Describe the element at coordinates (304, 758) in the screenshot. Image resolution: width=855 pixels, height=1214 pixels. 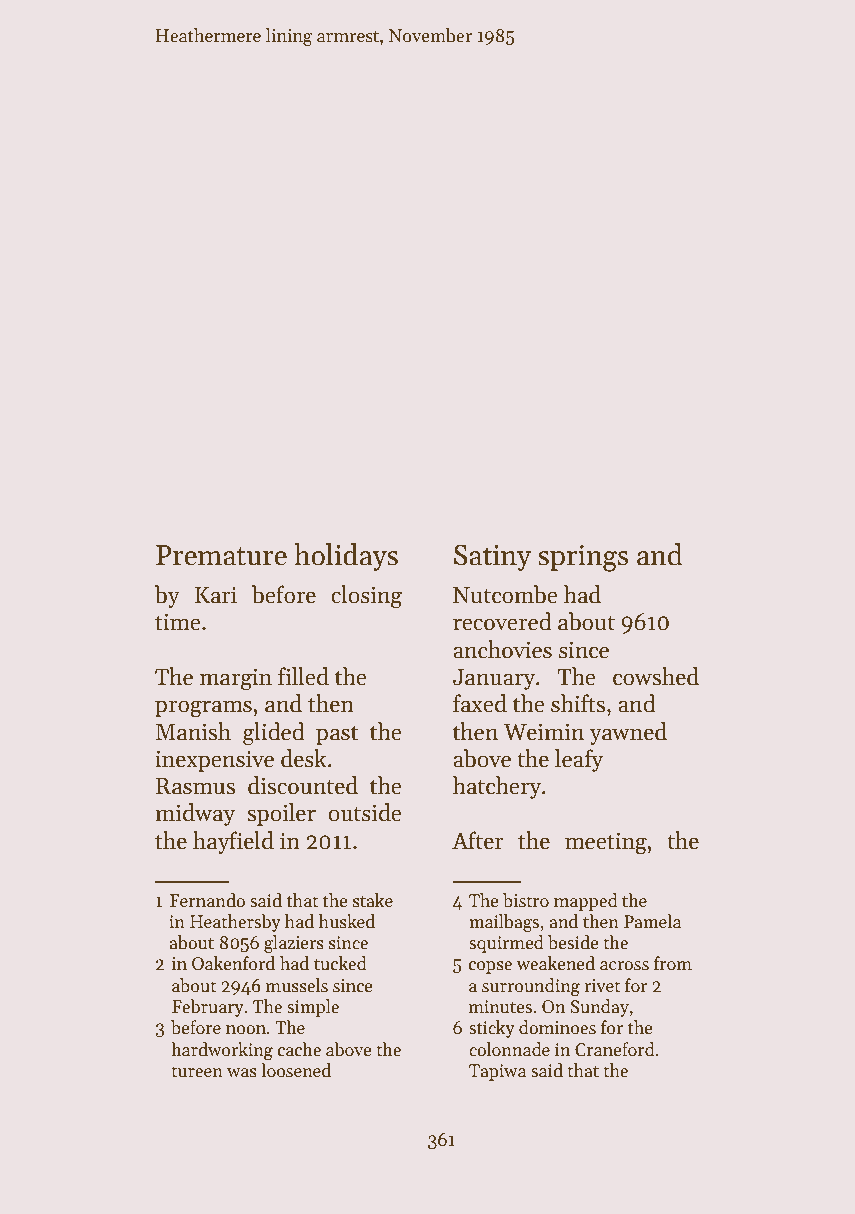
I see `desk` at that location.
